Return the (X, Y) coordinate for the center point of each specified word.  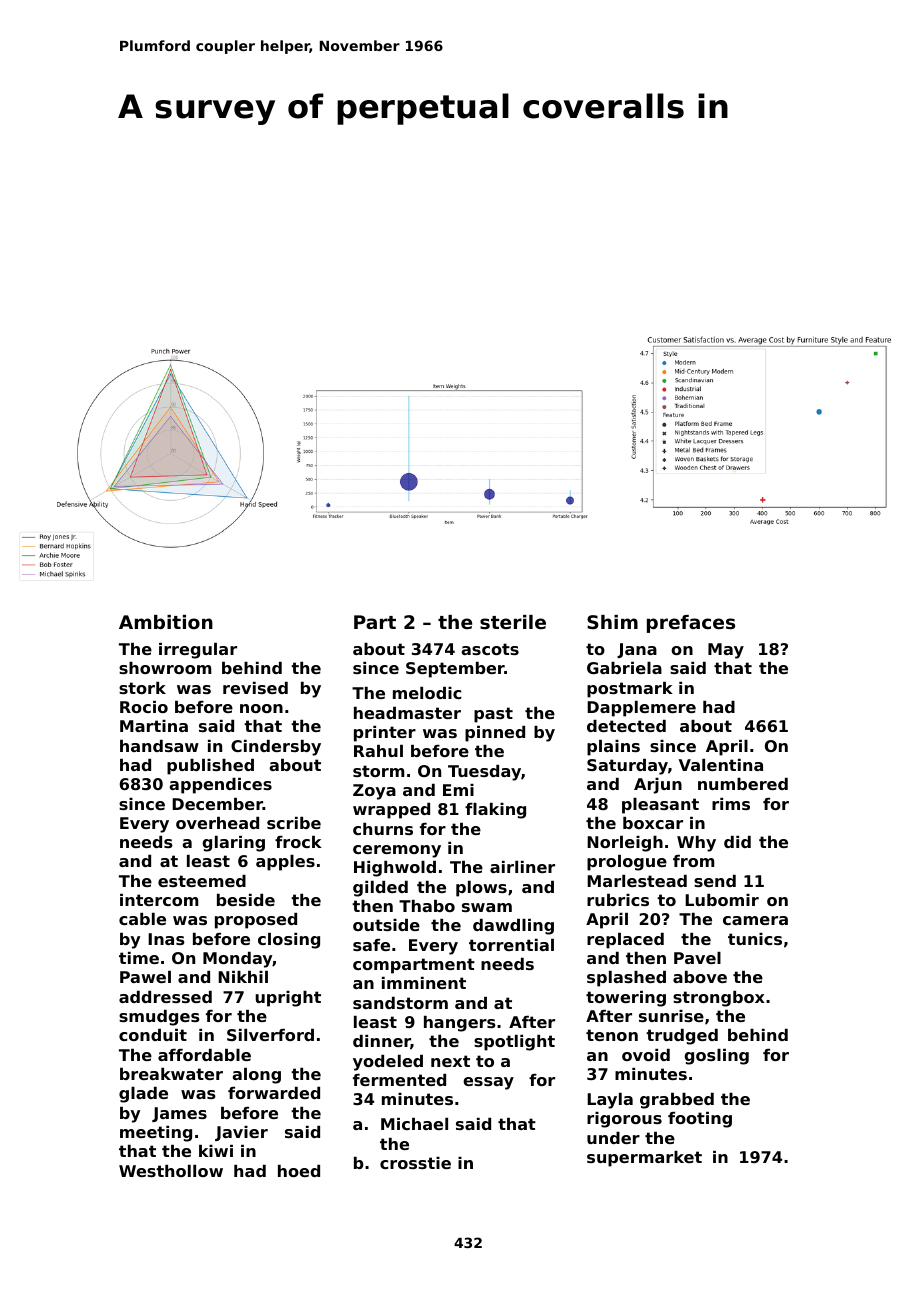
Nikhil (243, 977)
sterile (513, 622)
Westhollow (171, 1171)
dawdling (513, 927)
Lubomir (722, 900)
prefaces (691, 624)
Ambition (166, 622)
